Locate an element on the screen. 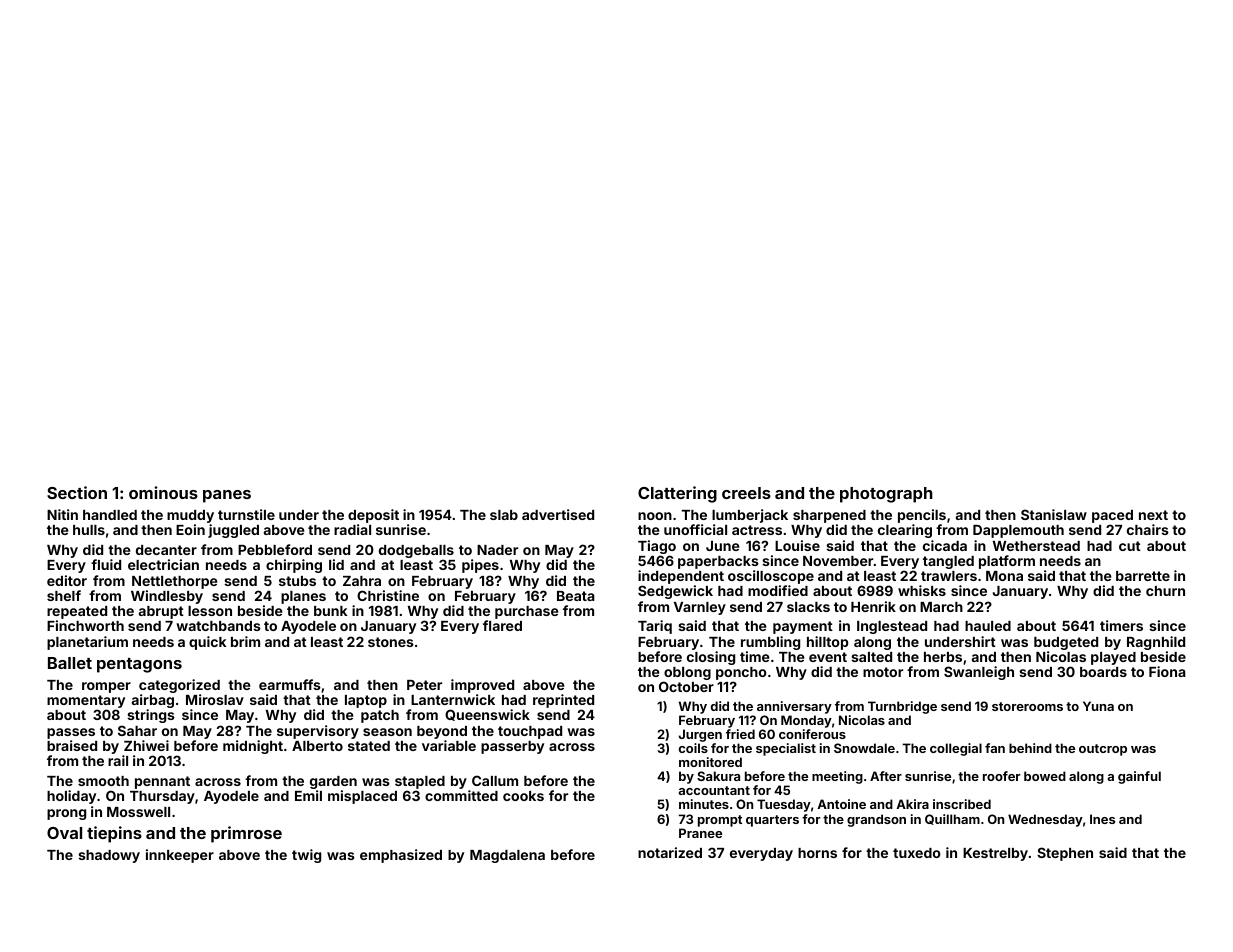 This screenshot has height=952, width=1233. ominous is located at coordinates (163, 492).
